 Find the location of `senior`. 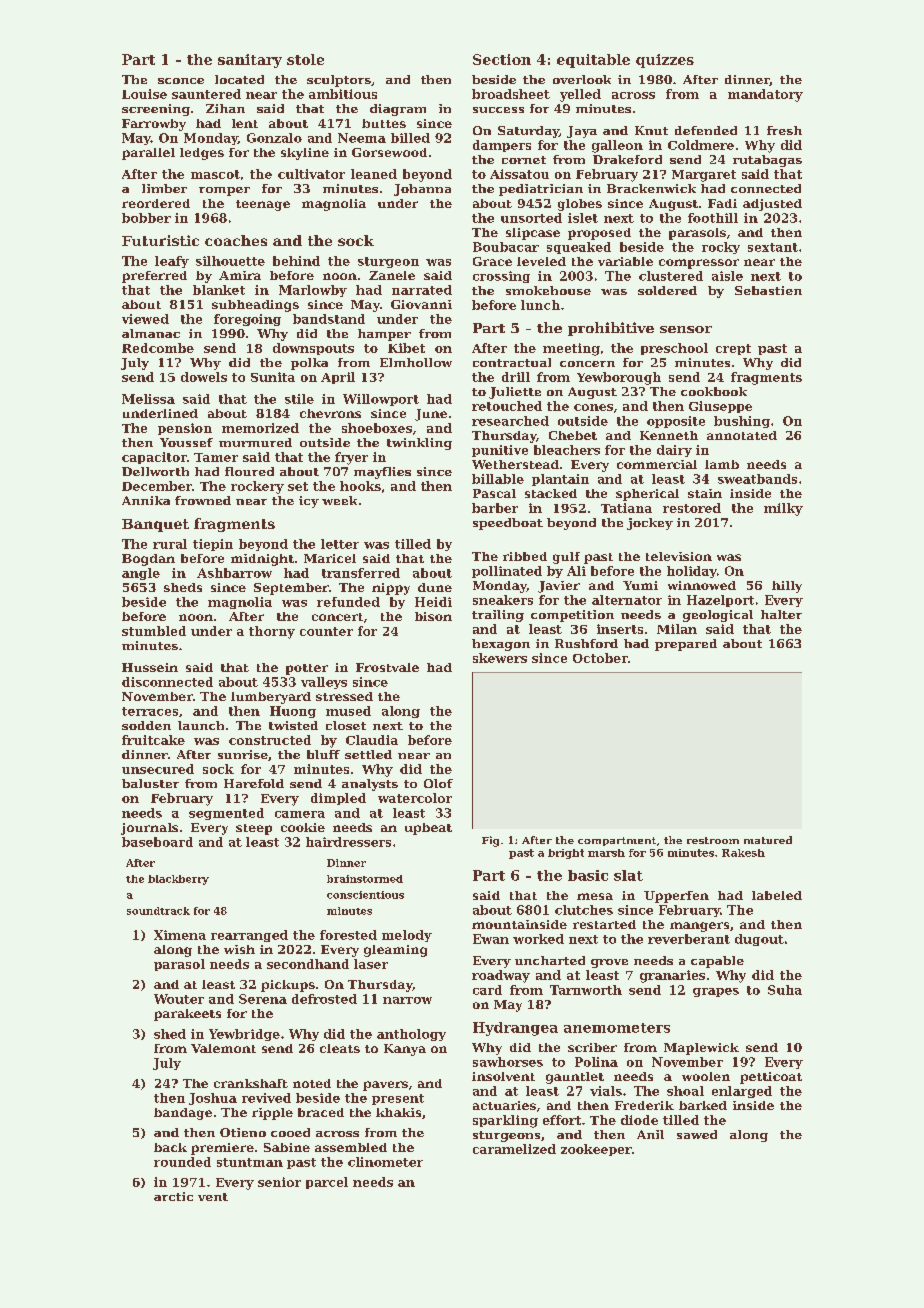

senior is located at coordinates (279, 1182).
